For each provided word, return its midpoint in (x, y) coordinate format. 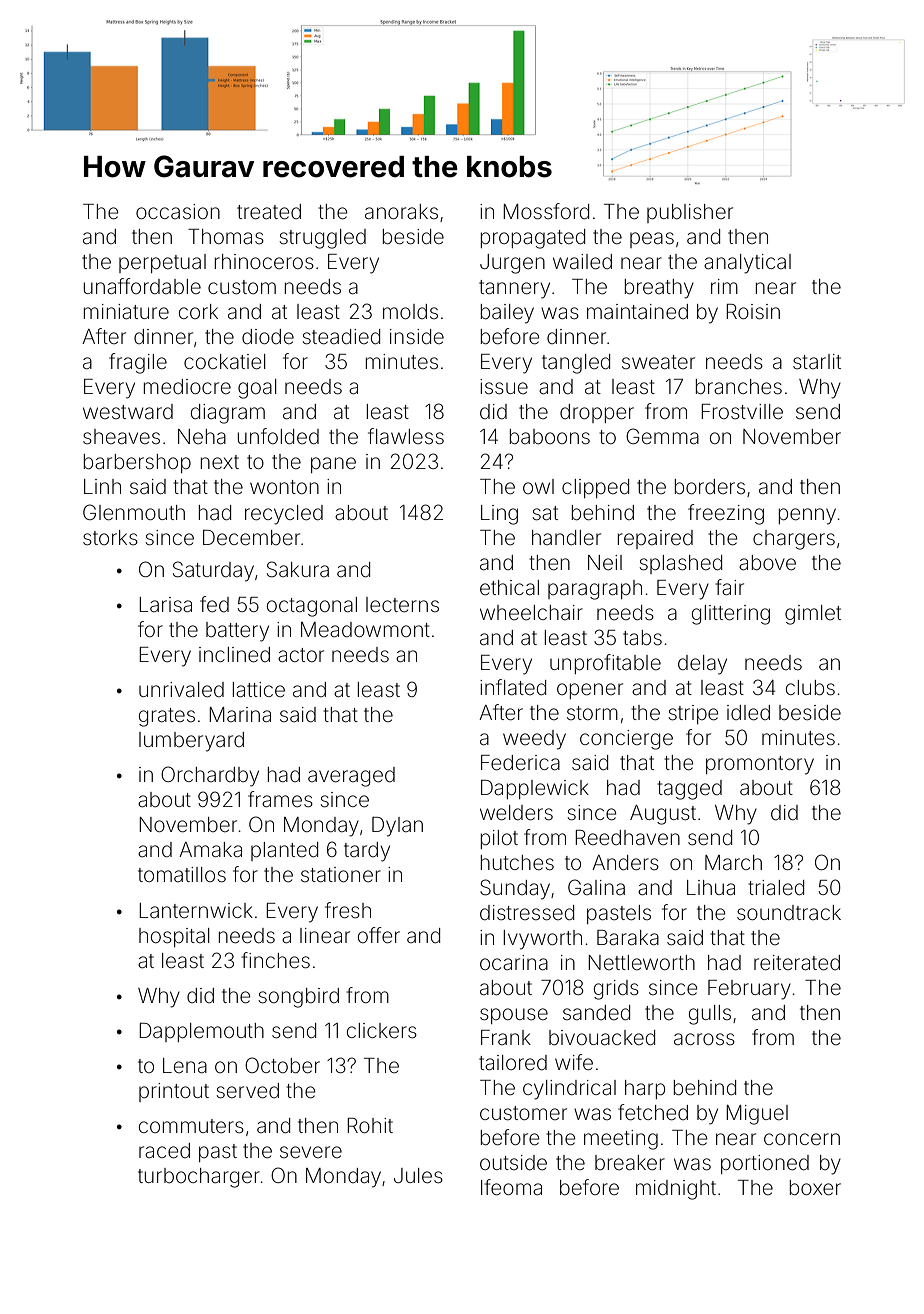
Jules (418, 1175)
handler (566, 537)
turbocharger (199, 1178)
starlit (817, 361)
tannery (514, 289)
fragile (138, 363)
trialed (776, 887)
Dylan (397, 826)
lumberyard (191, 742)
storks (110, 537)
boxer (815, 1188)
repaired (655, 539)
